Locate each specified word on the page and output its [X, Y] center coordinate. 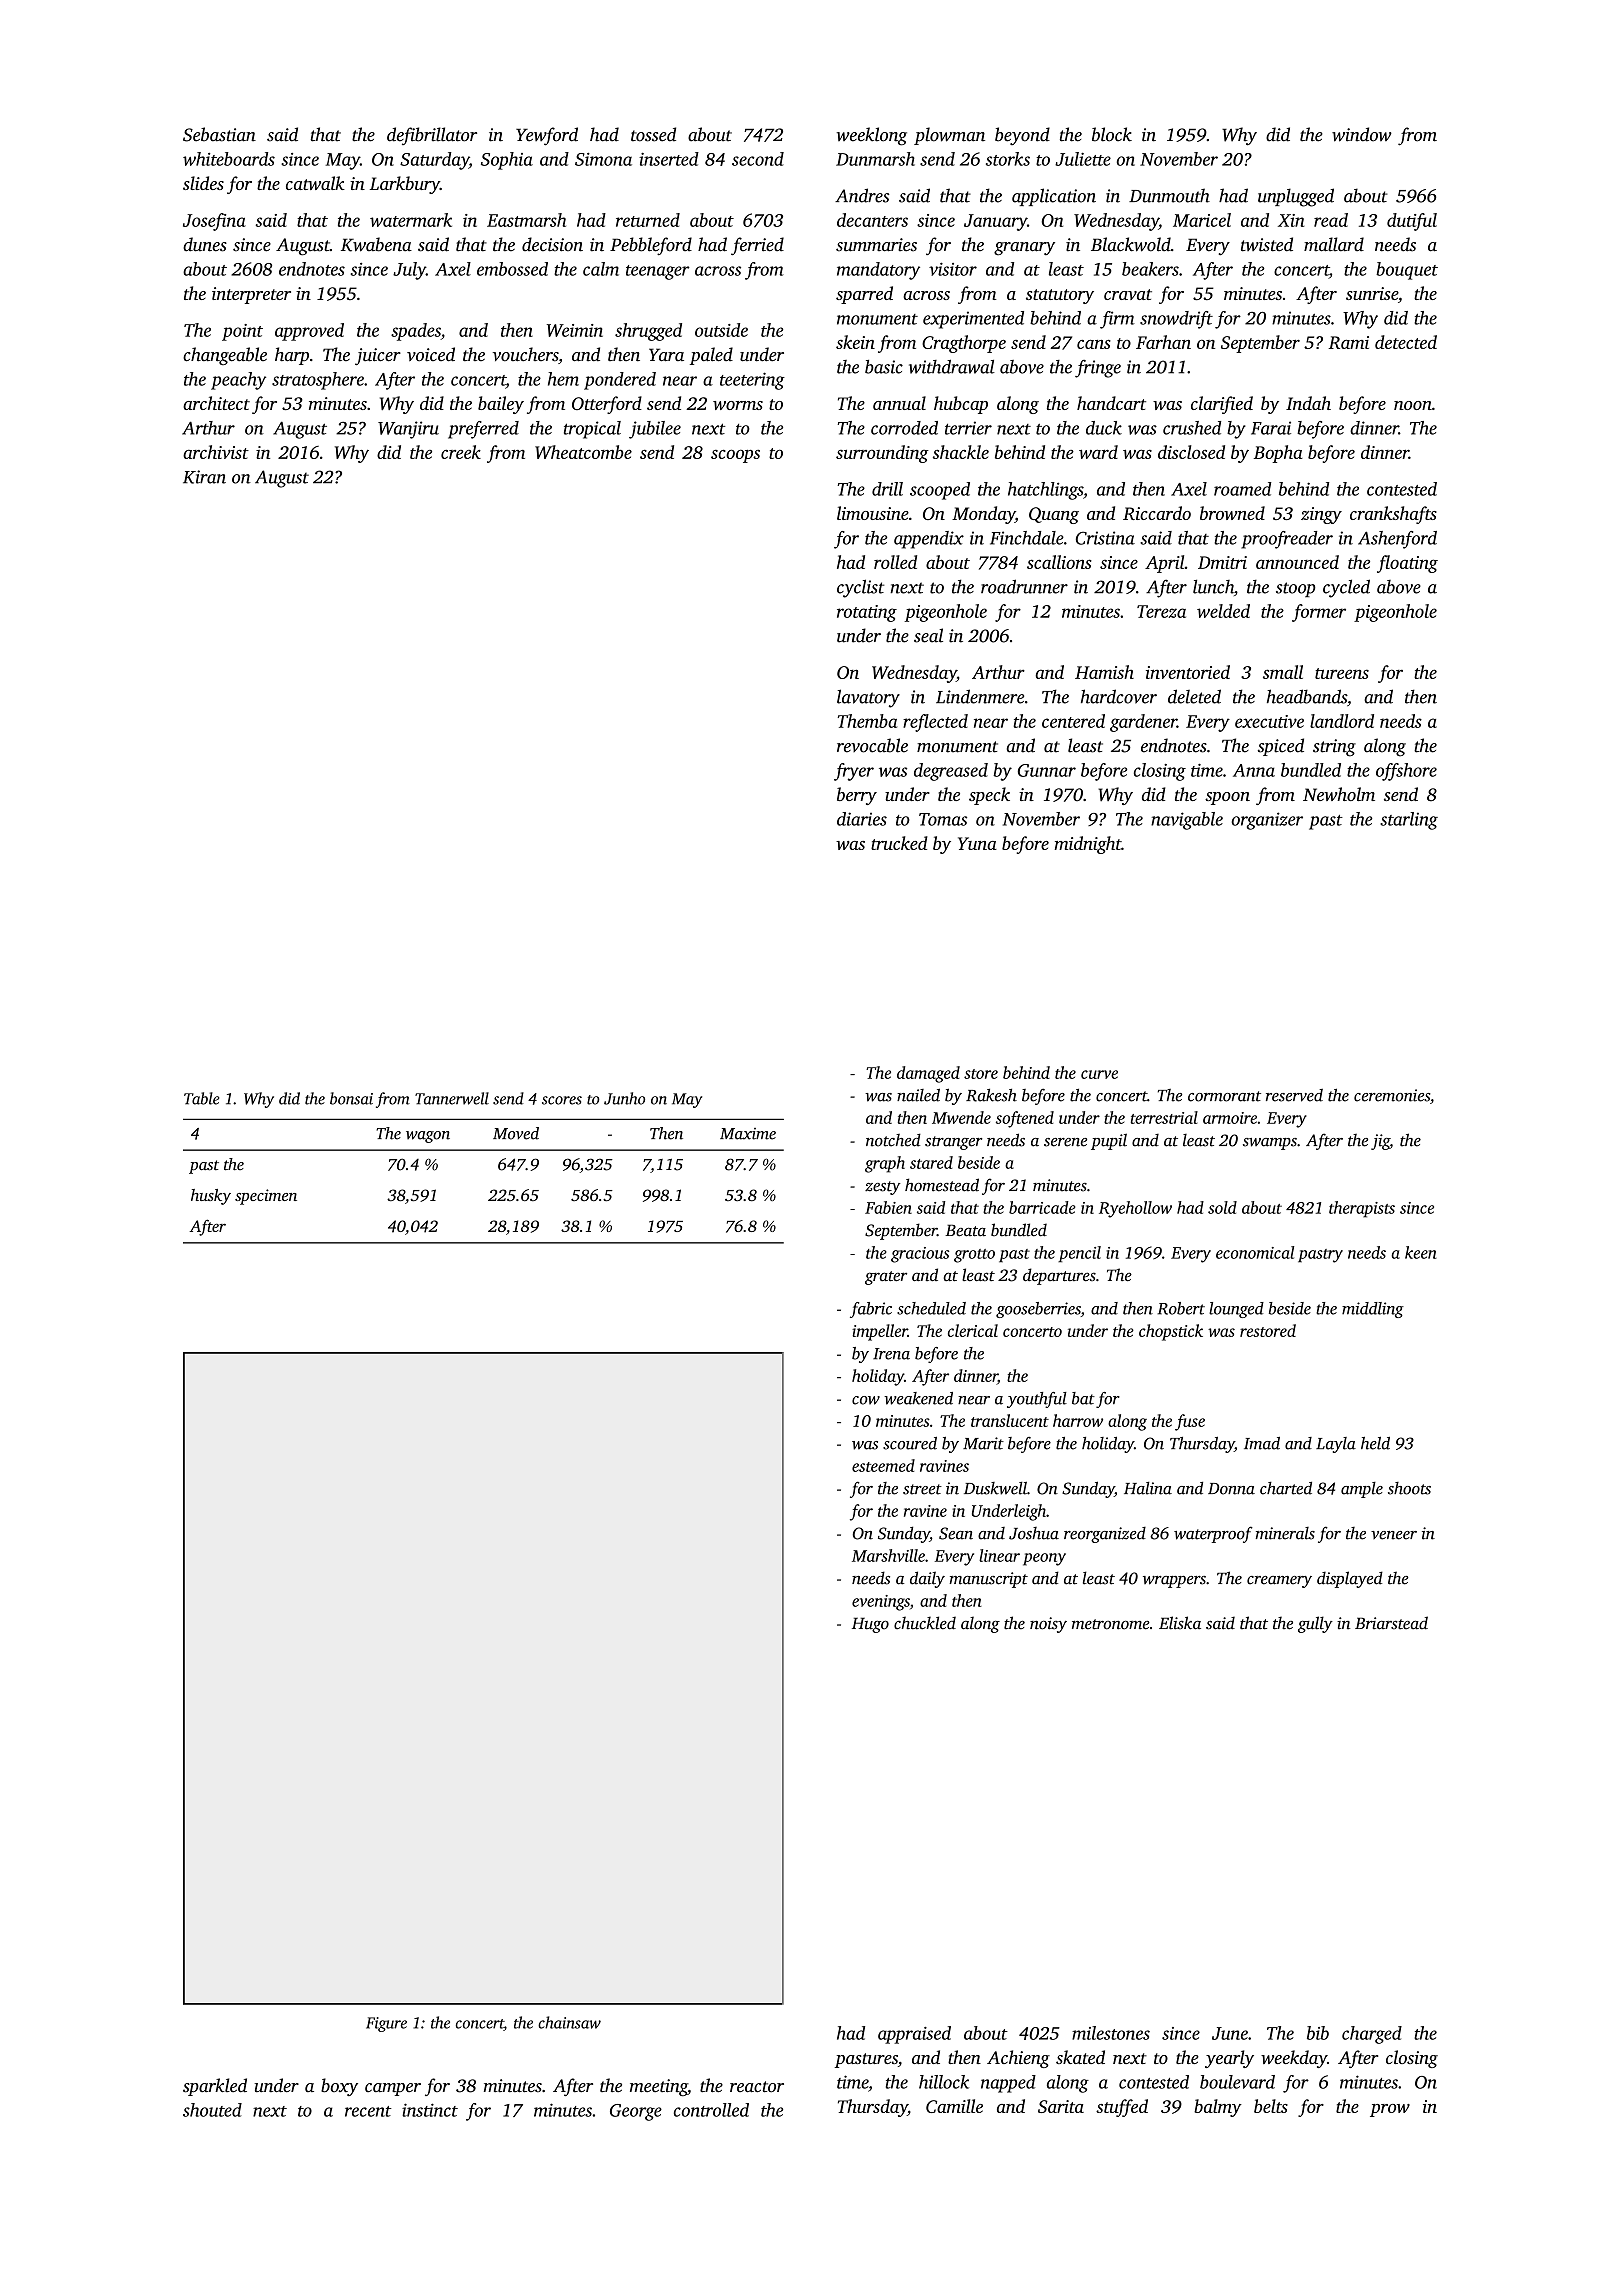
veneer [1394, 1535]
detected [1406, 342]
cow [866, 1400]
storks [1008, 159]
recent [368, 2111]
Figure [386, 2024]
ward [1098, 452]
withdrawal [952, 366]
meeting [659, 2087]
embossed [512, 269]
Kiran [204, 477]
